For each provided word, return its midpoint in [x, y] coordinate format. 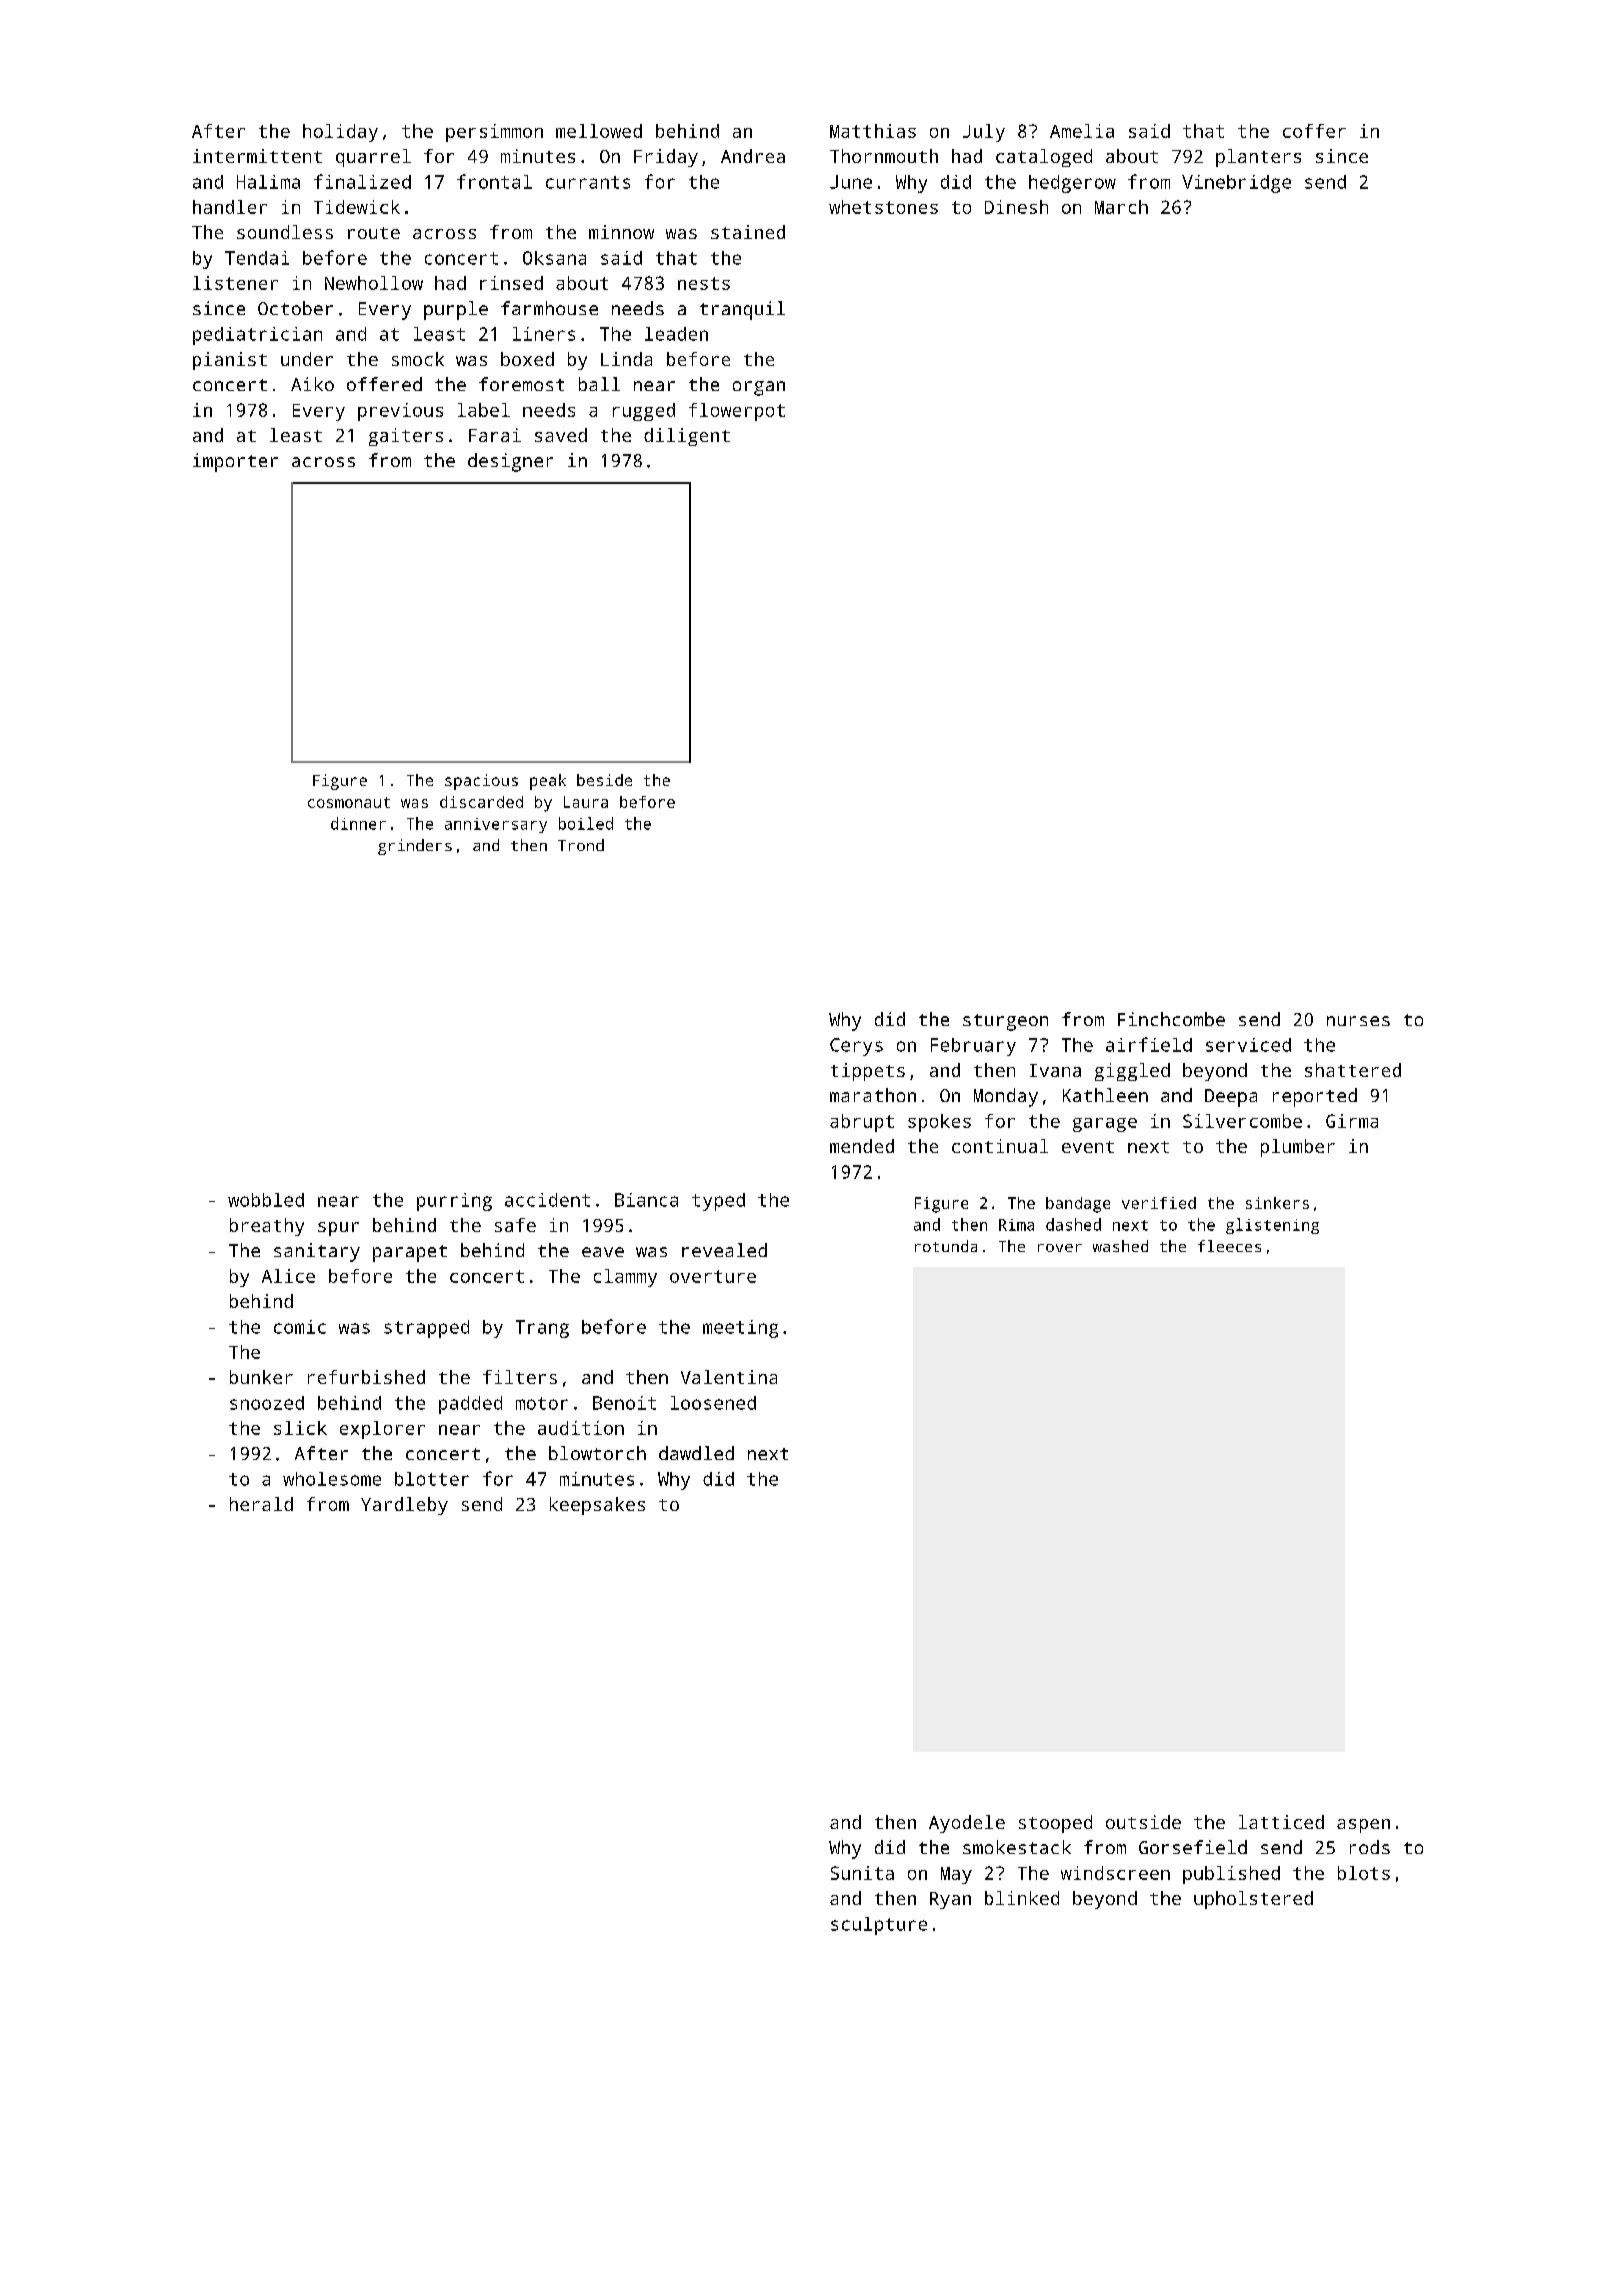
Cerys [856, 1047]
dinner [358, 823]
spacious [481, 782]
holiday [340, 133]
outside [1143, 1822]
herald [261, 1504]
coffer [1314, 131]
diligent [687, 437]
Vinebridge [1236, 184]
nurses [1358, 1021]
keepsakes [597, 1506]
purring [454, 1202]
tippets [868, 1072]
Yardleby [404, 1506]
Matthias [873, 131]
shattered [1353, 1070]
